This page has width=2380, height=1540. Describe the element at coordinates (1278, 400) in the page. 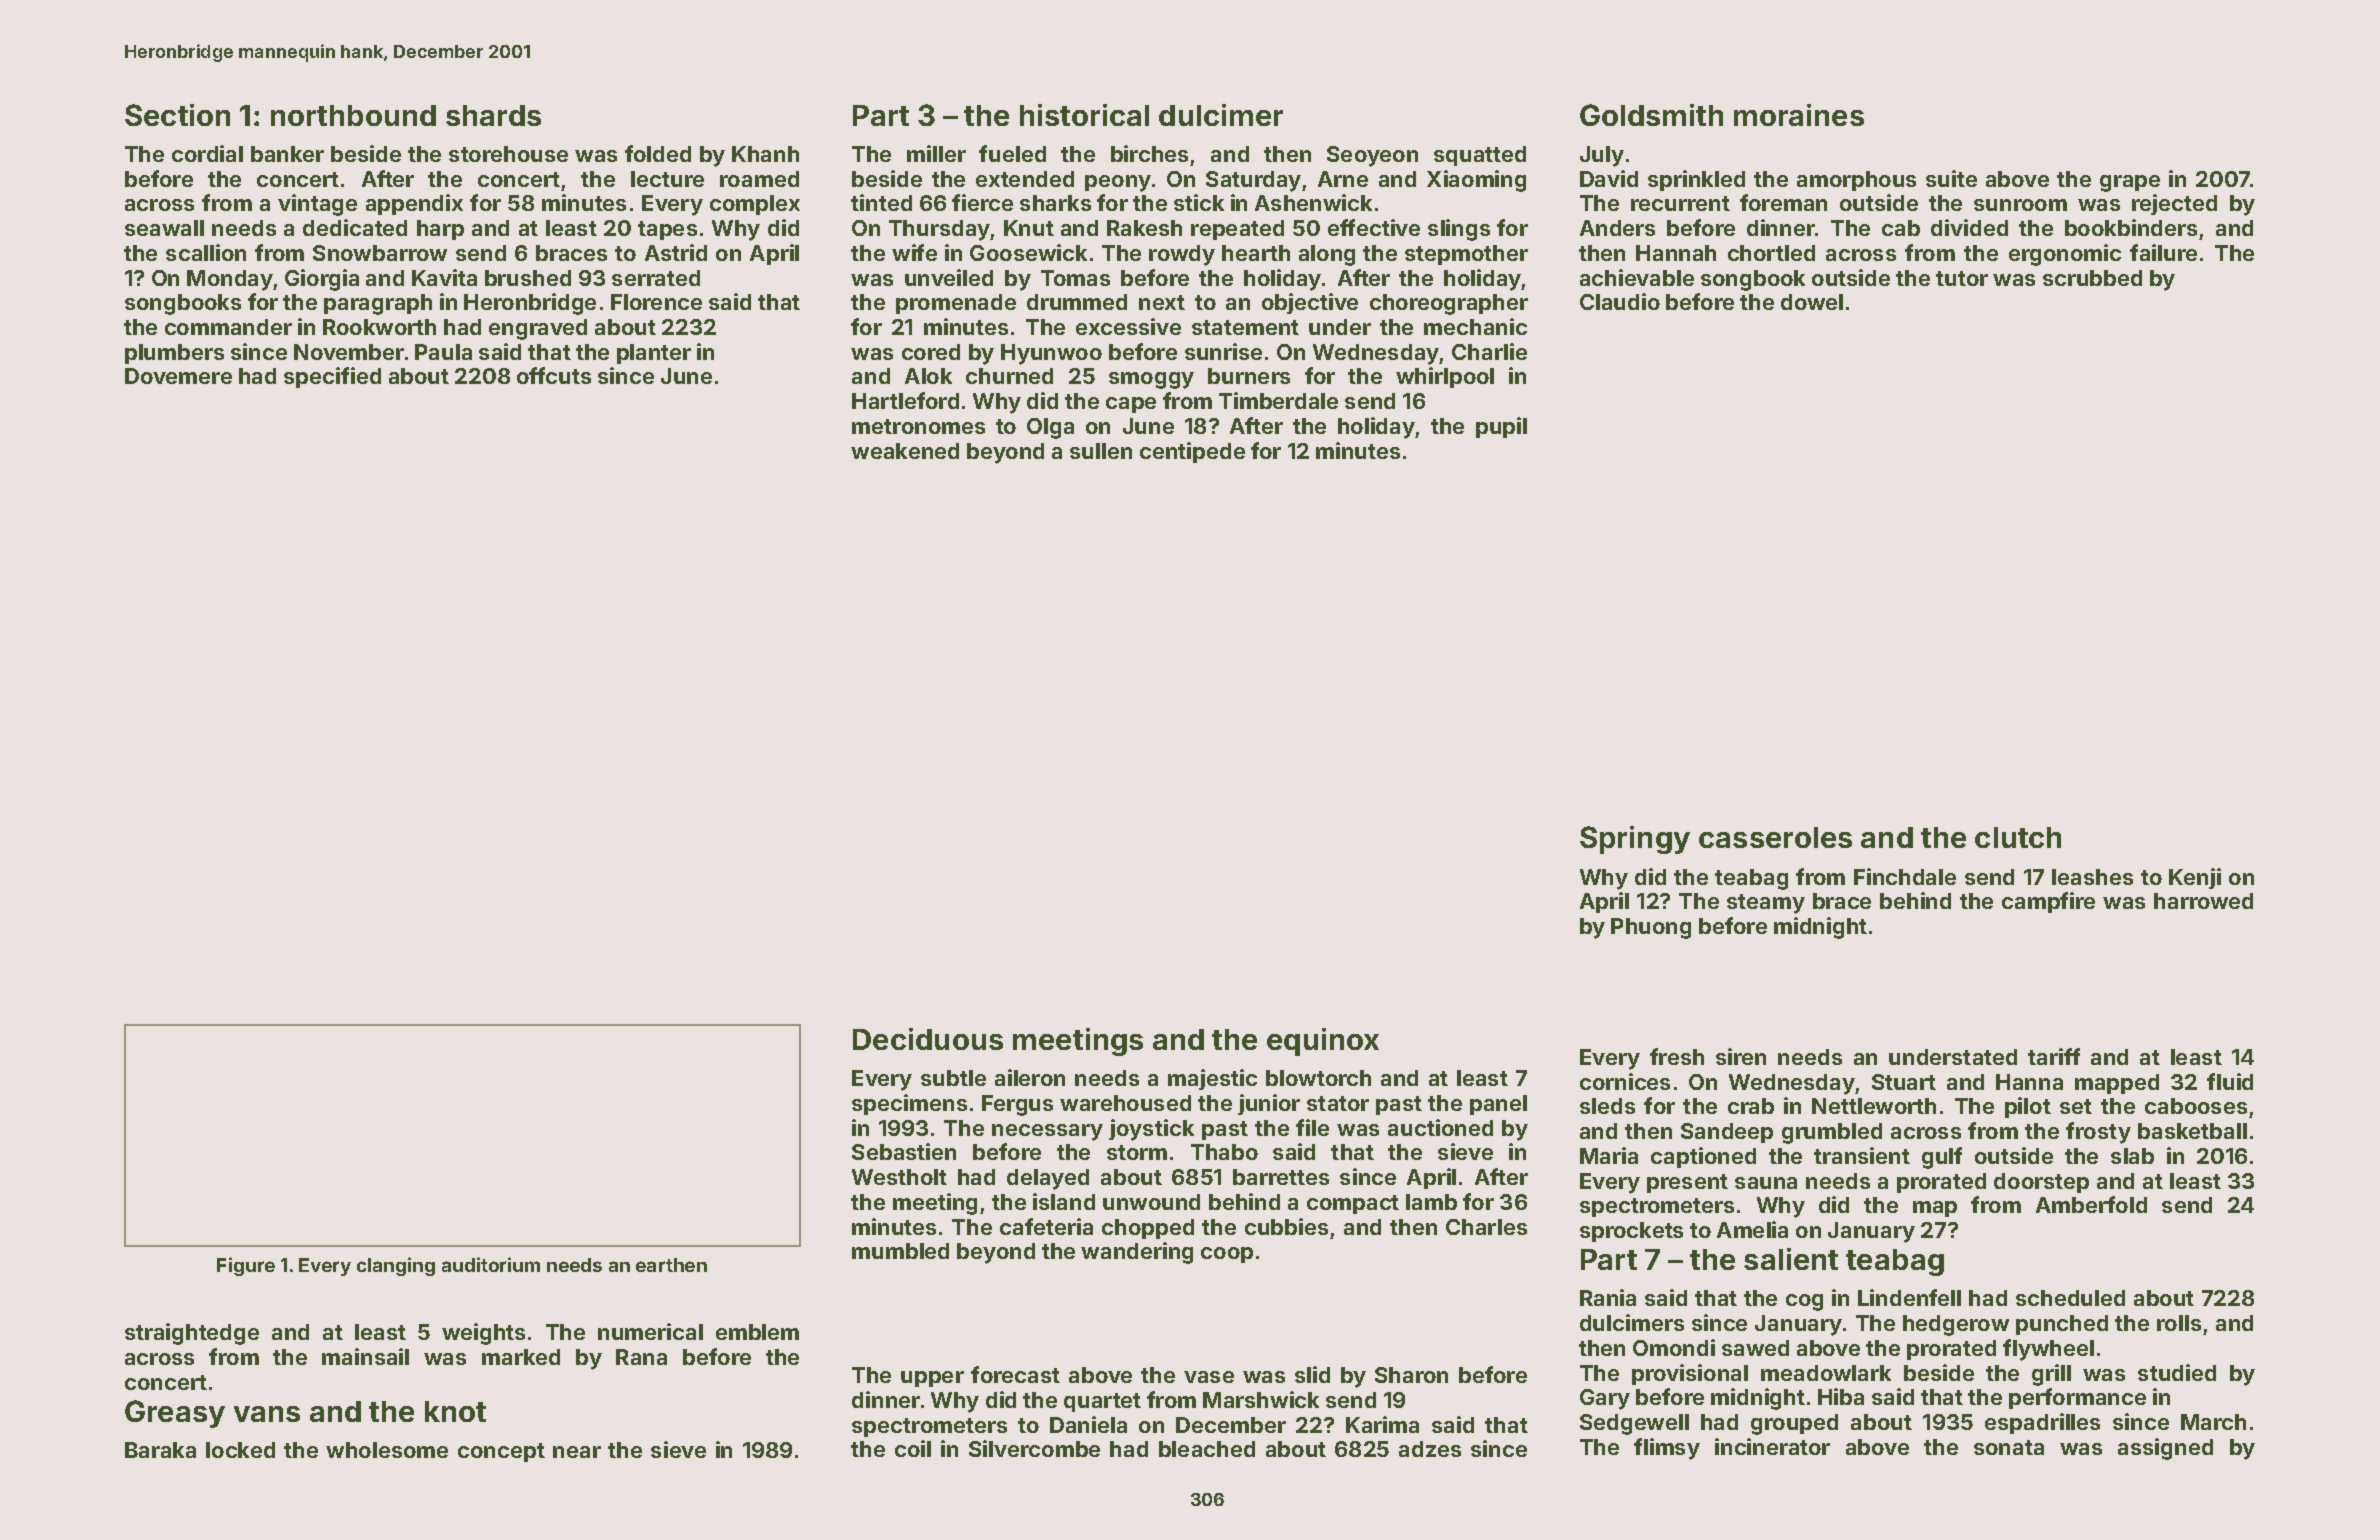

I see `Timberdale` at that location.
